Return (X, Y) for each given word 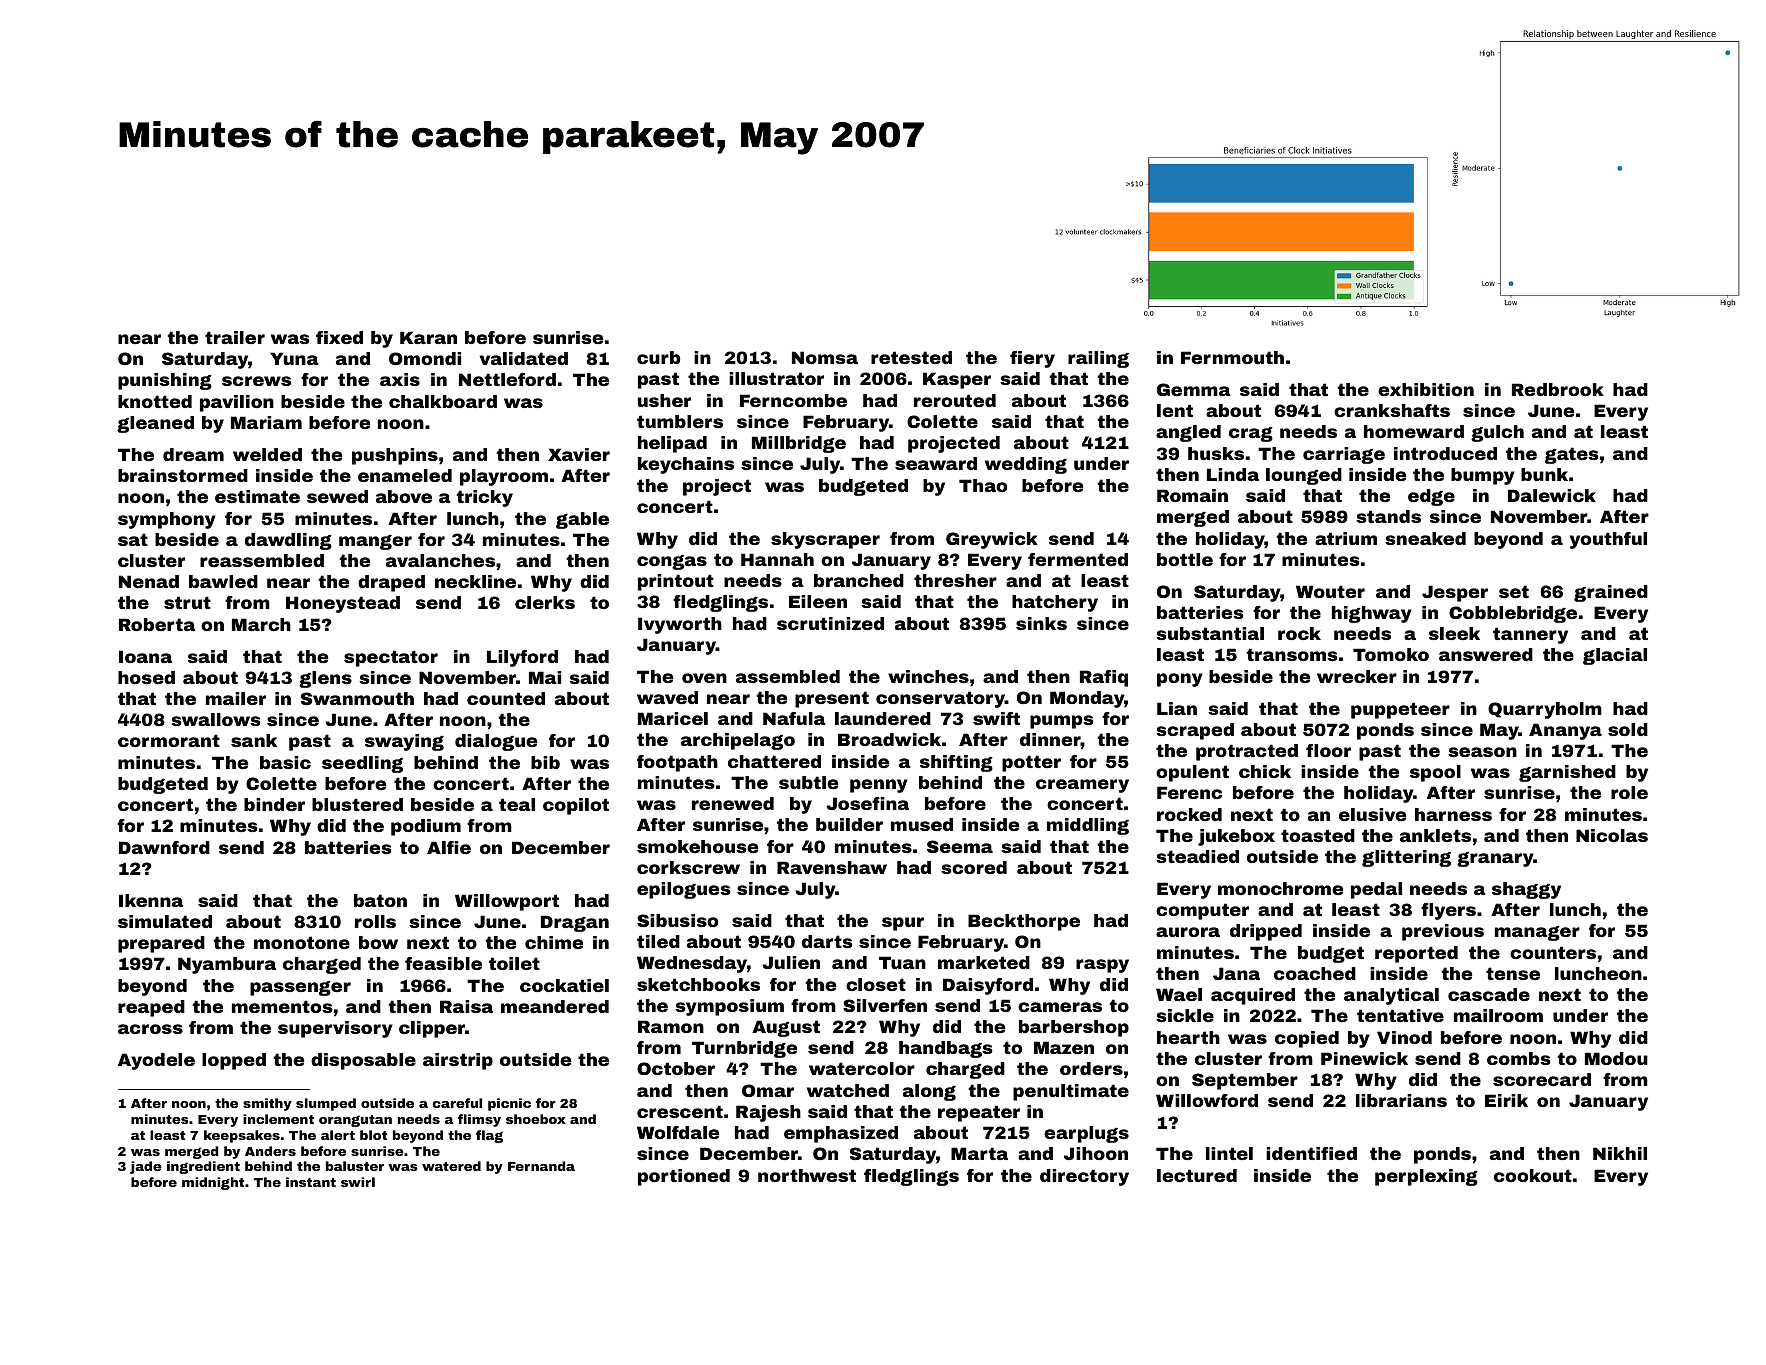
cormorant (169, 740)
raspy (1102, 966)
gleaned (155, 424)
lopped (234, 1061)
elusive (1372, 814)
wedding (1026, 465)
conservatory (940, 699)
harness (1453, 814)
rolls (375, 921)
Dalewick (1552, 495)
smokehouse (697, 846)
